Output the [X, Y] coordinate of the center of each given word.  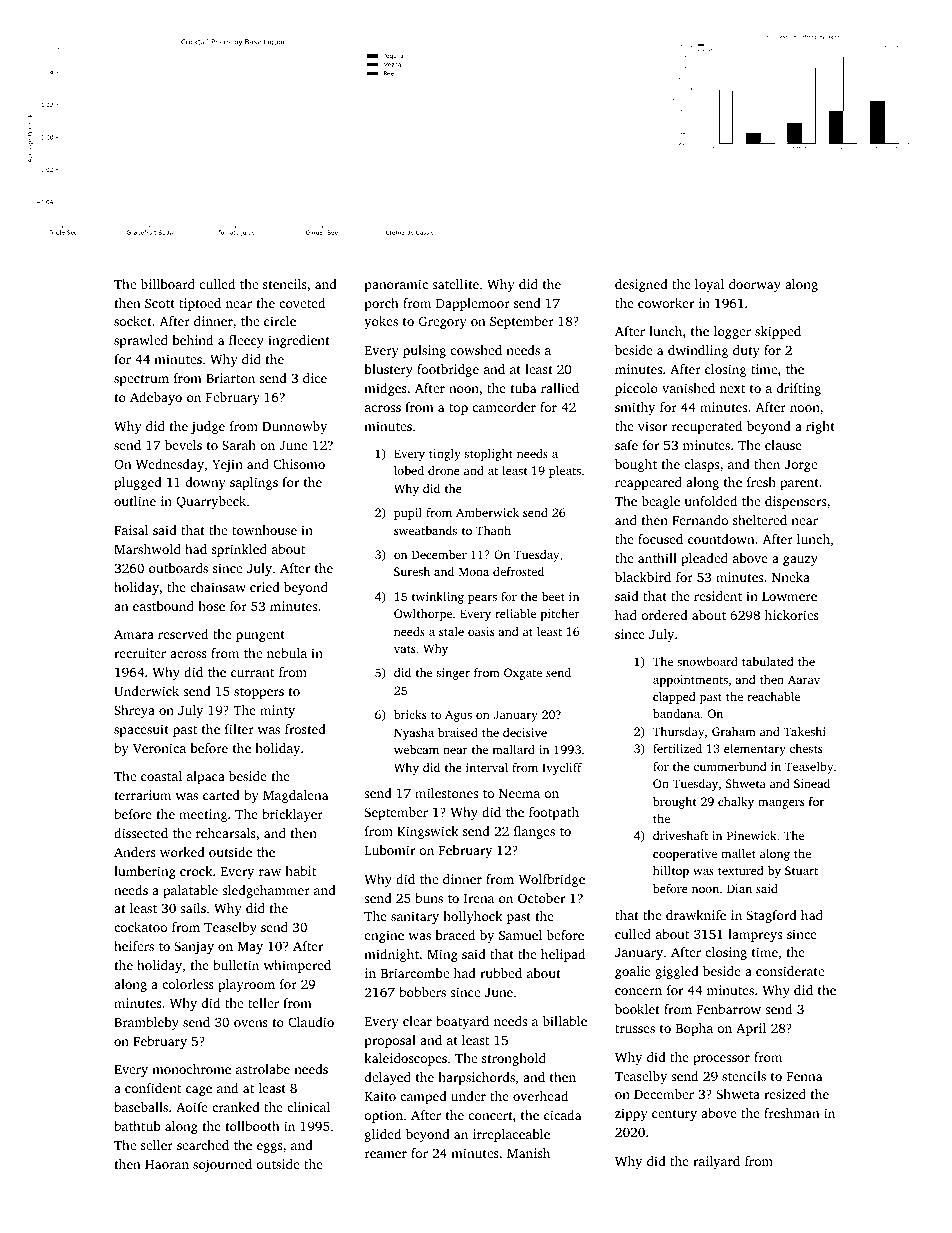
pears [482, 599]
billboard [168, 284]
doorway [755, 285]
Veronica [159, 748]
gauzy [800, 561]
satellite [455, 284]
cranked [236, 1107]
